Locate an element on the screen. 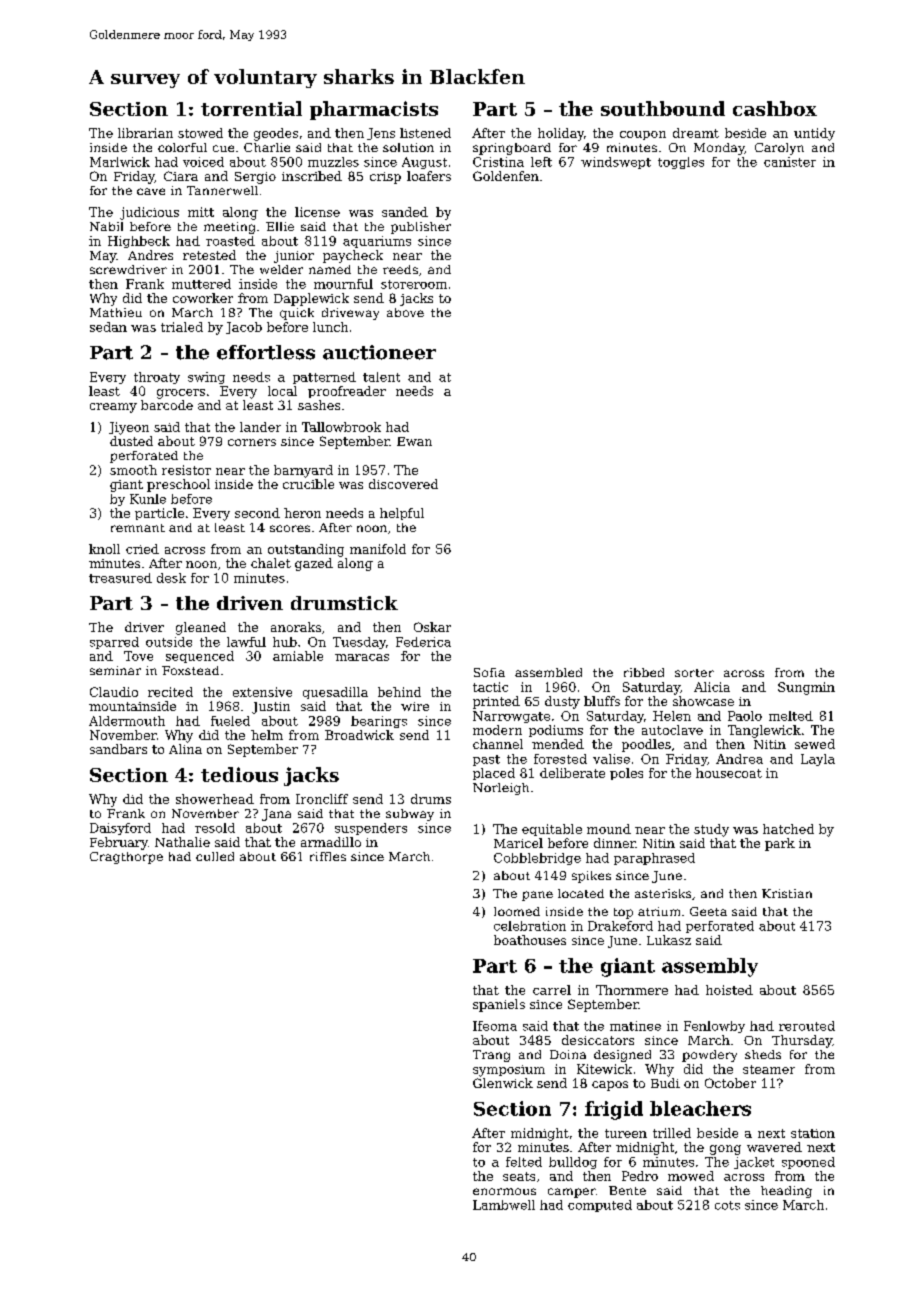  driven is located at coordinates (250, 603).
